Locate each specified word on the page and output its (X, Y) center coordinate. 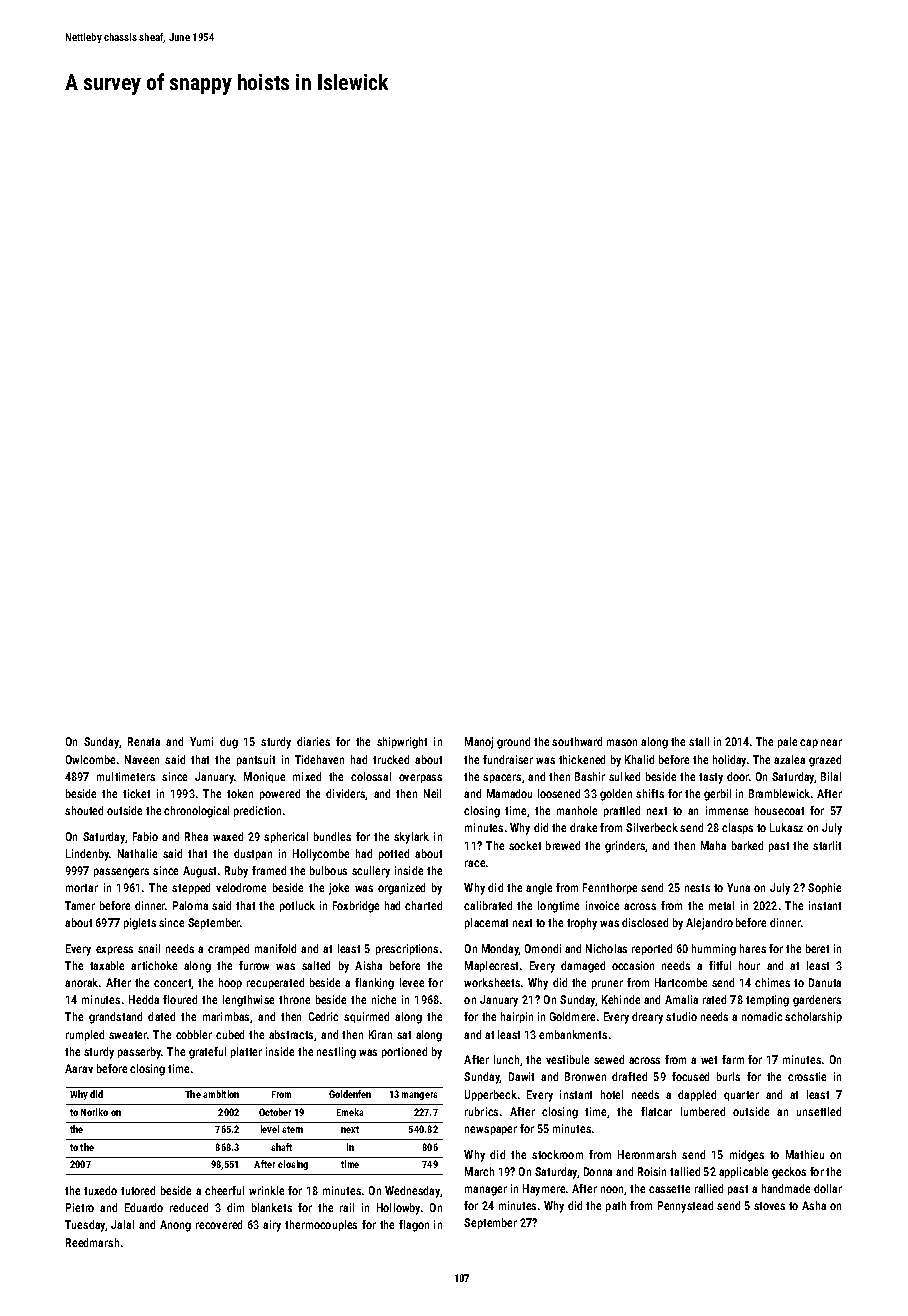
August (199, 872)
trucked (391, 759)
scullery (371, 872)
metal (721, 905)
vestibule (567, 1059)
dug (229, 743)
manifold (275, 948)
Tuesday (85, 1226)
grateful (207, 1053)
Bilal (831, 776)
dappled (697, 1095)
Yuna (738, 887)
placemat (486, 923)
